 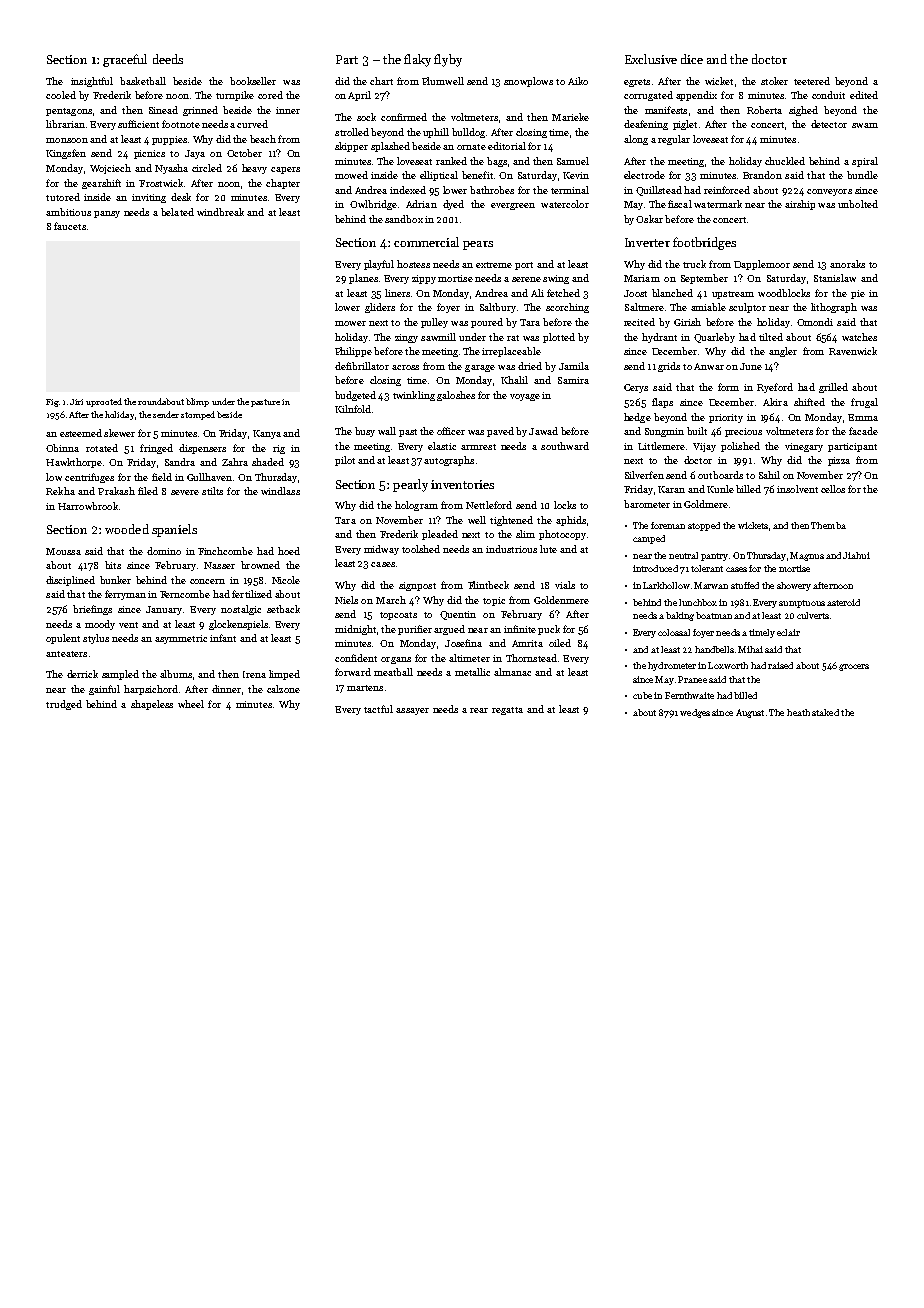 I want to click on windbreak, so click(x=220, y=212).
